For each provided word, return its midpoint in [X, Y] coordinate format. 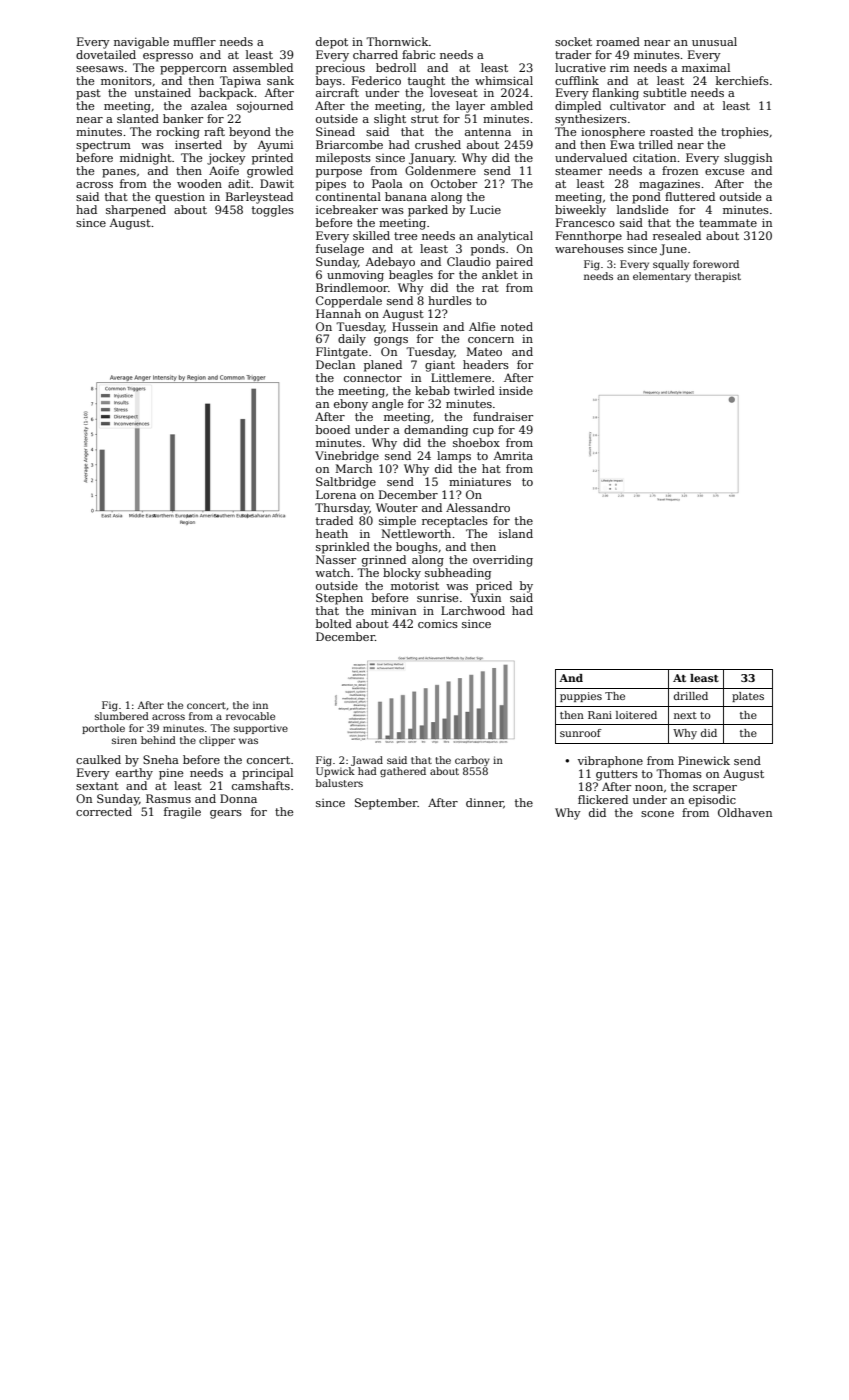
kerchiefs [742, 80]
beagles [411, 276]
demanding [436, 431]
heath [332, 533]
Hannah [338, 313]
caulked [98, 759]
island [516, 533]
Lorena [336, 494]
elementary [662, 277]
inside [516, 390]
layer [470, 107]
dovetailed [106, 54]
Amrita [513, 455]
